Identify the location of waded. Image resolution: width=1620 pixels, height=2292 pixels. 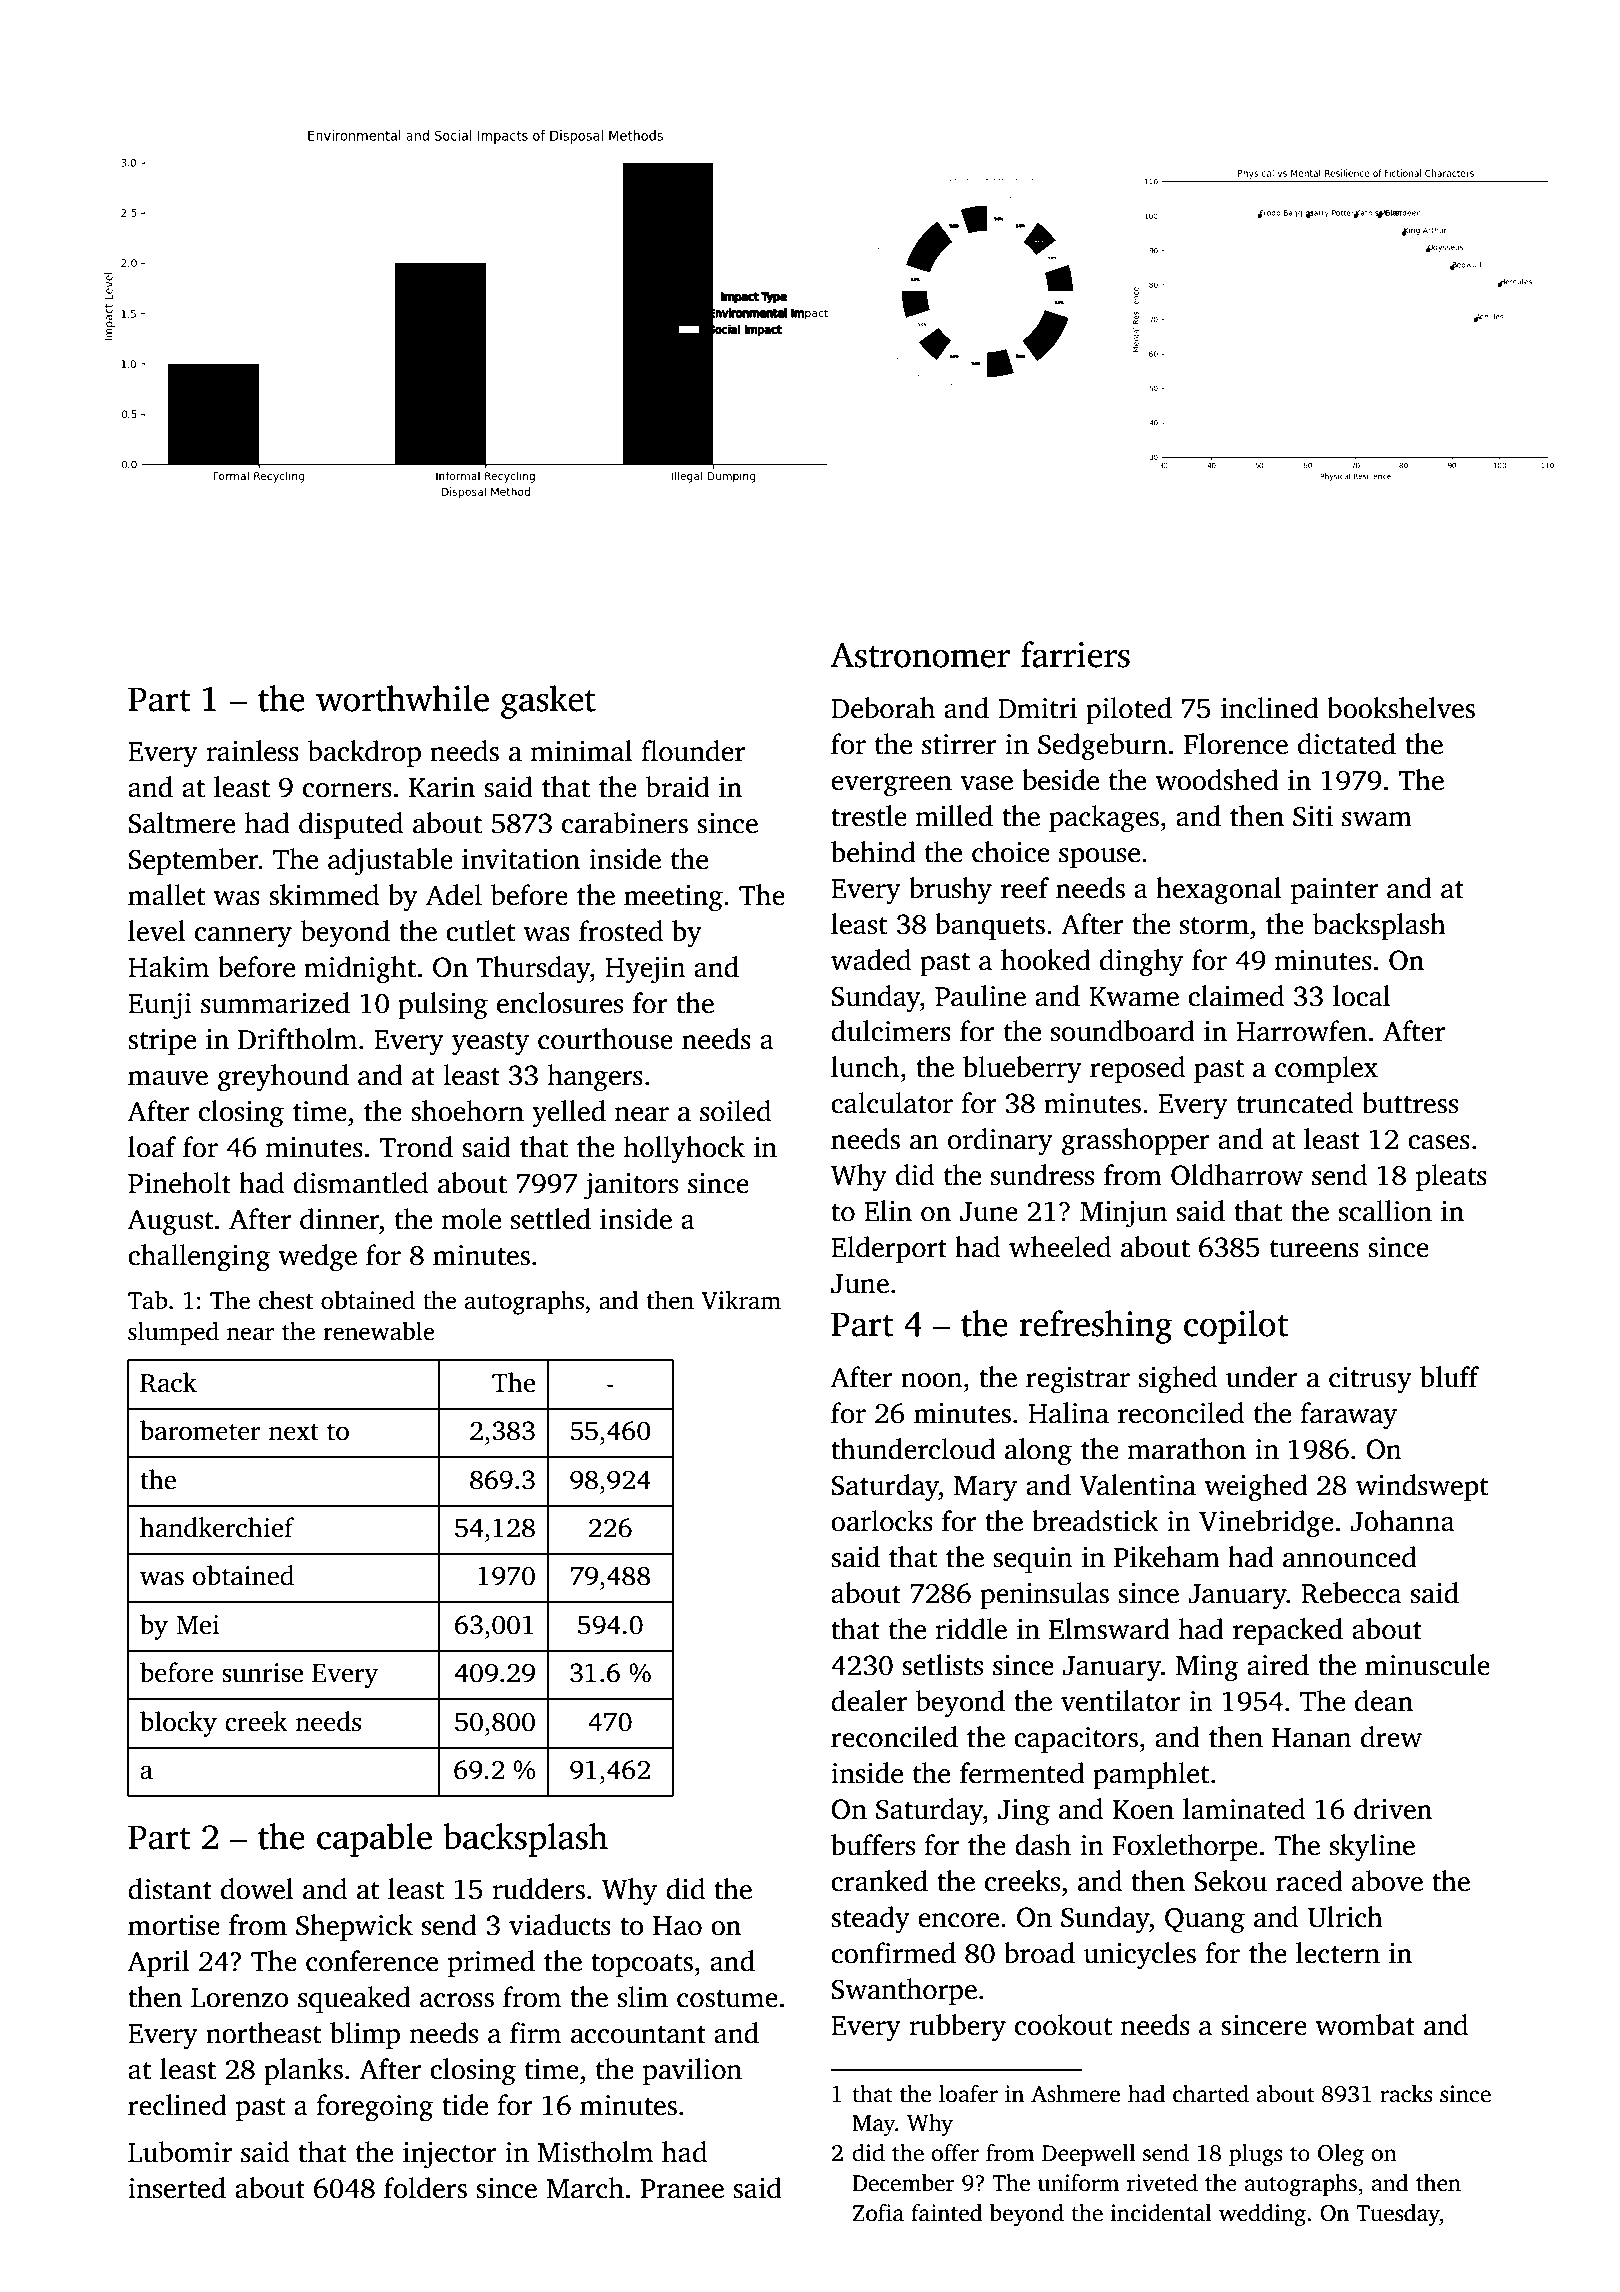
(871, 960).
